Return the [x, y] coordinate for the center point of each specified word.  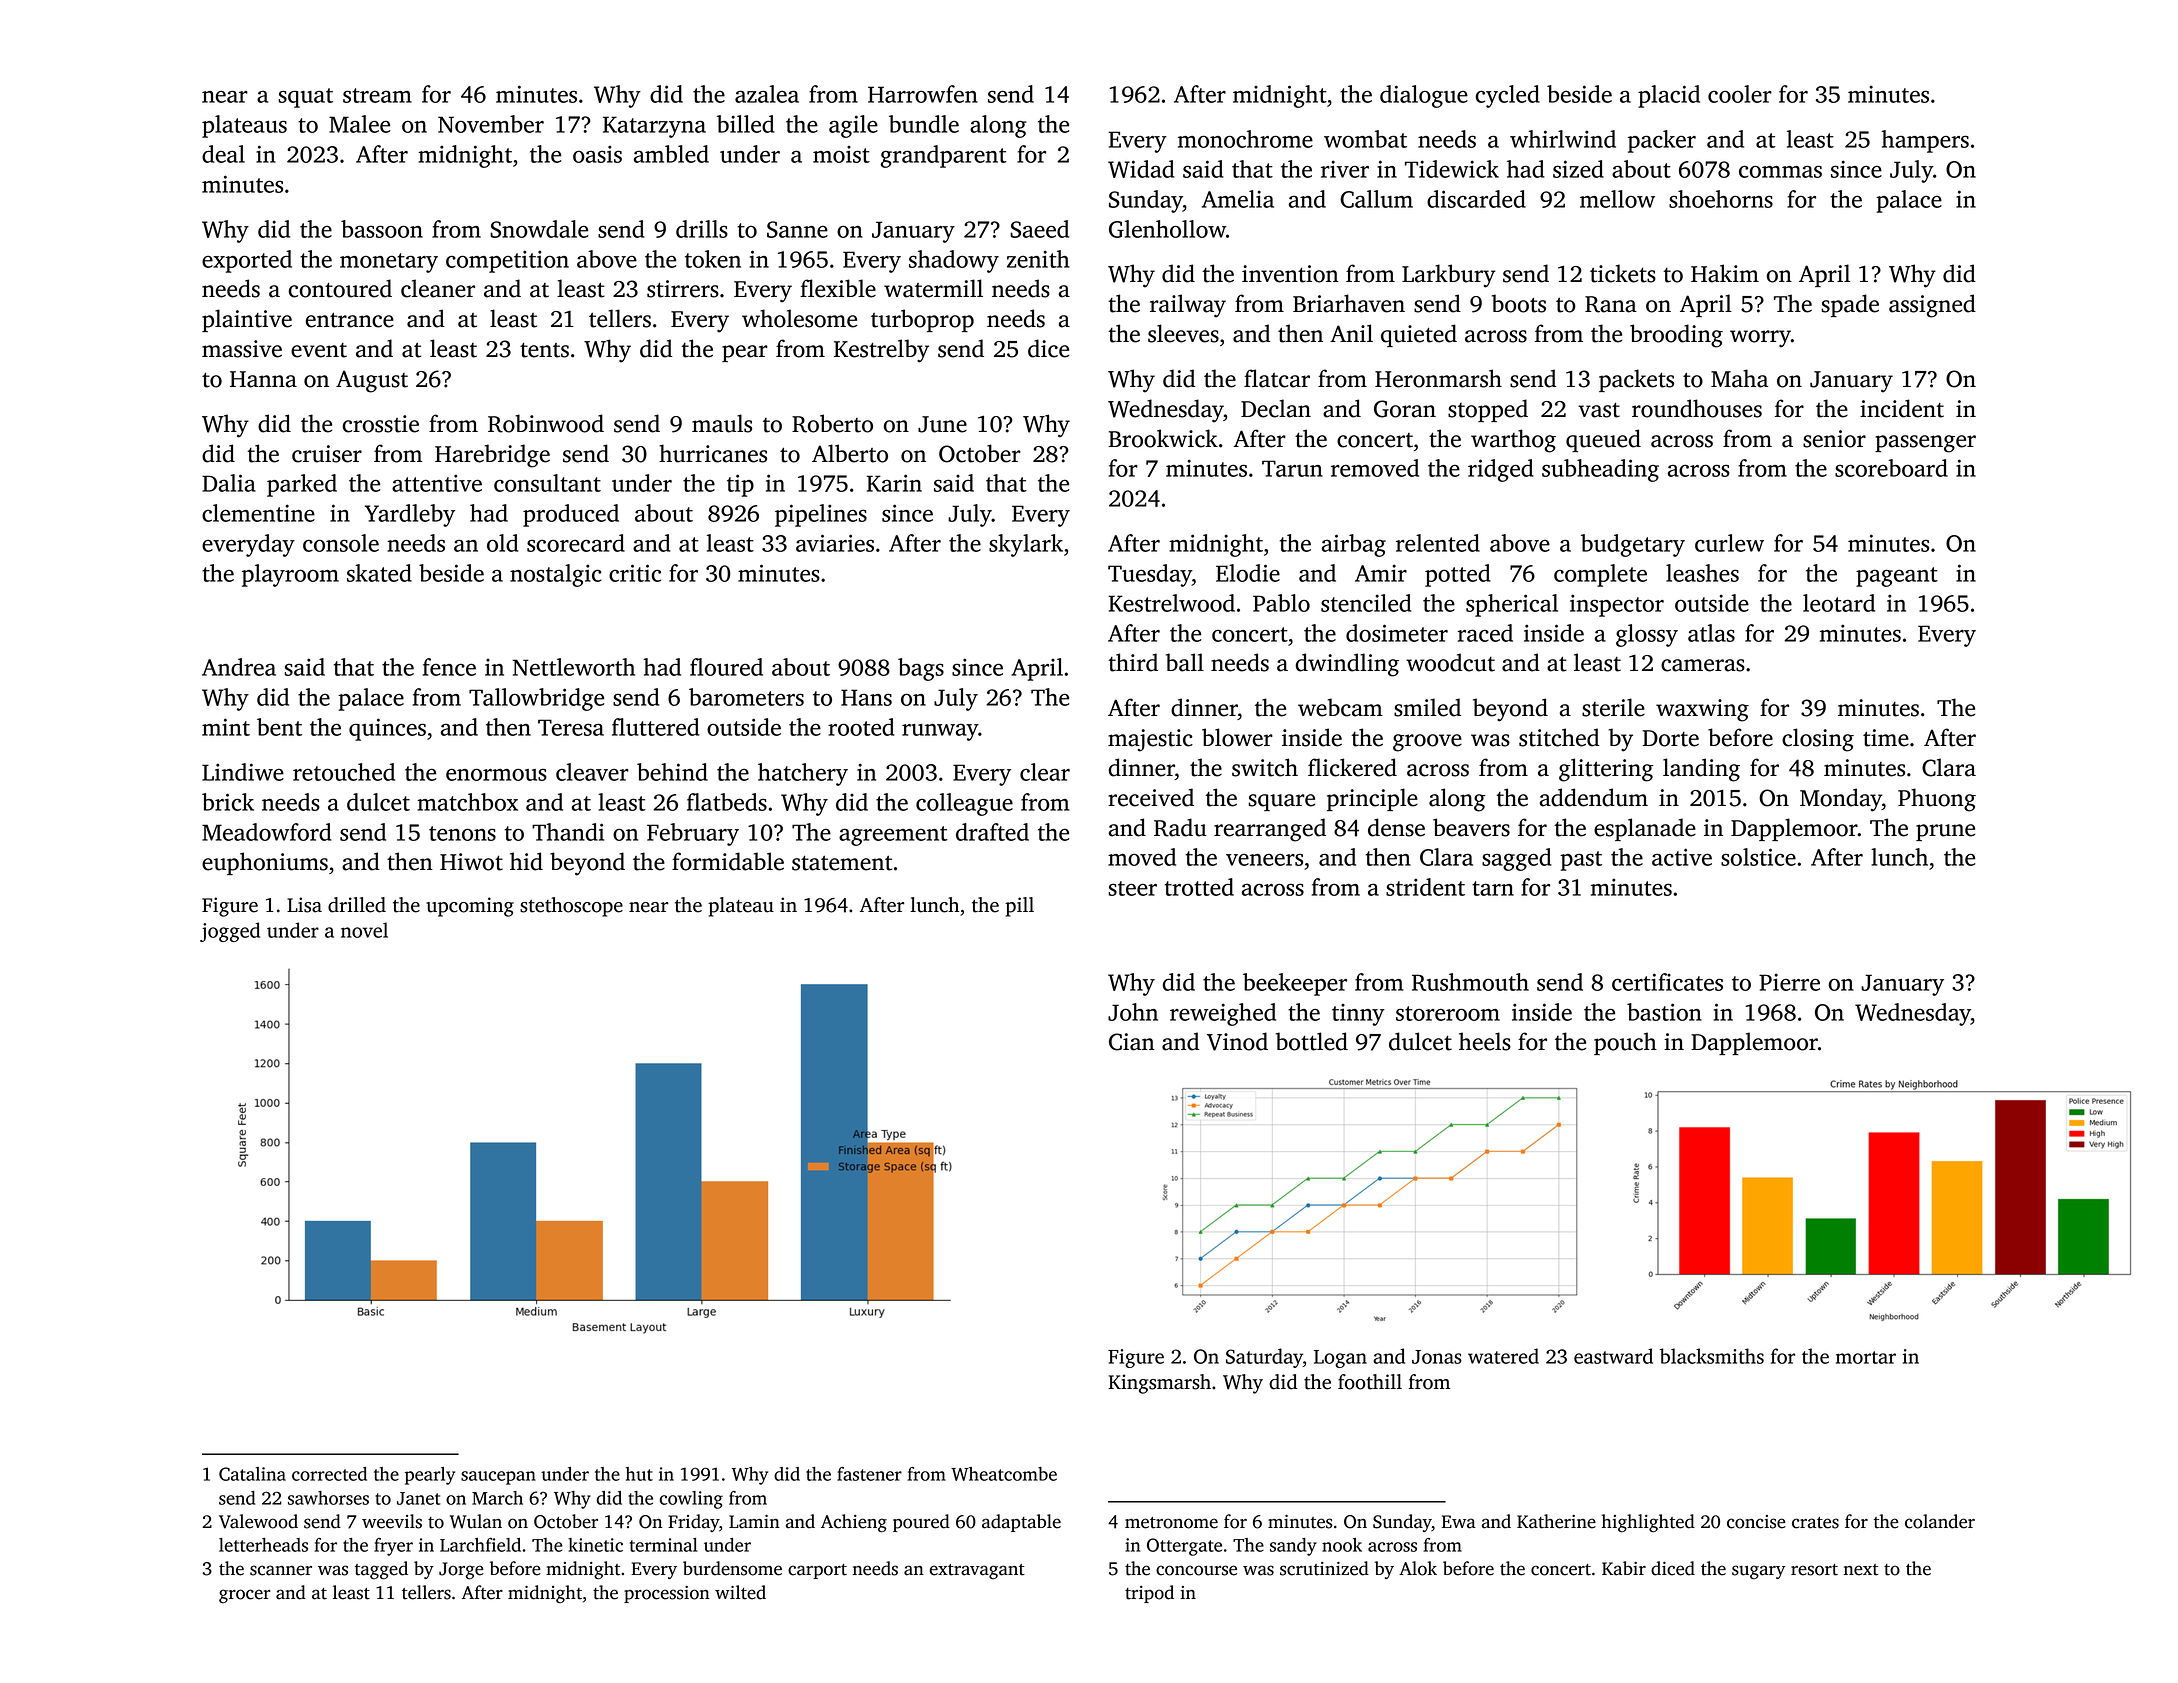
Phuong [1937, 800]
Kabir [1624, 1568]
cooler [1740, 94]
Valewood [258, 1521]
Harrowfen [923, 94]
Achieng [854, 1523]
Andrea [239, 667]
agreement [893, 836]
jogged [230, 932]
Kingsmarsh [1159, 1384]
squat [305, 98]
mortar [1866, 1357]
